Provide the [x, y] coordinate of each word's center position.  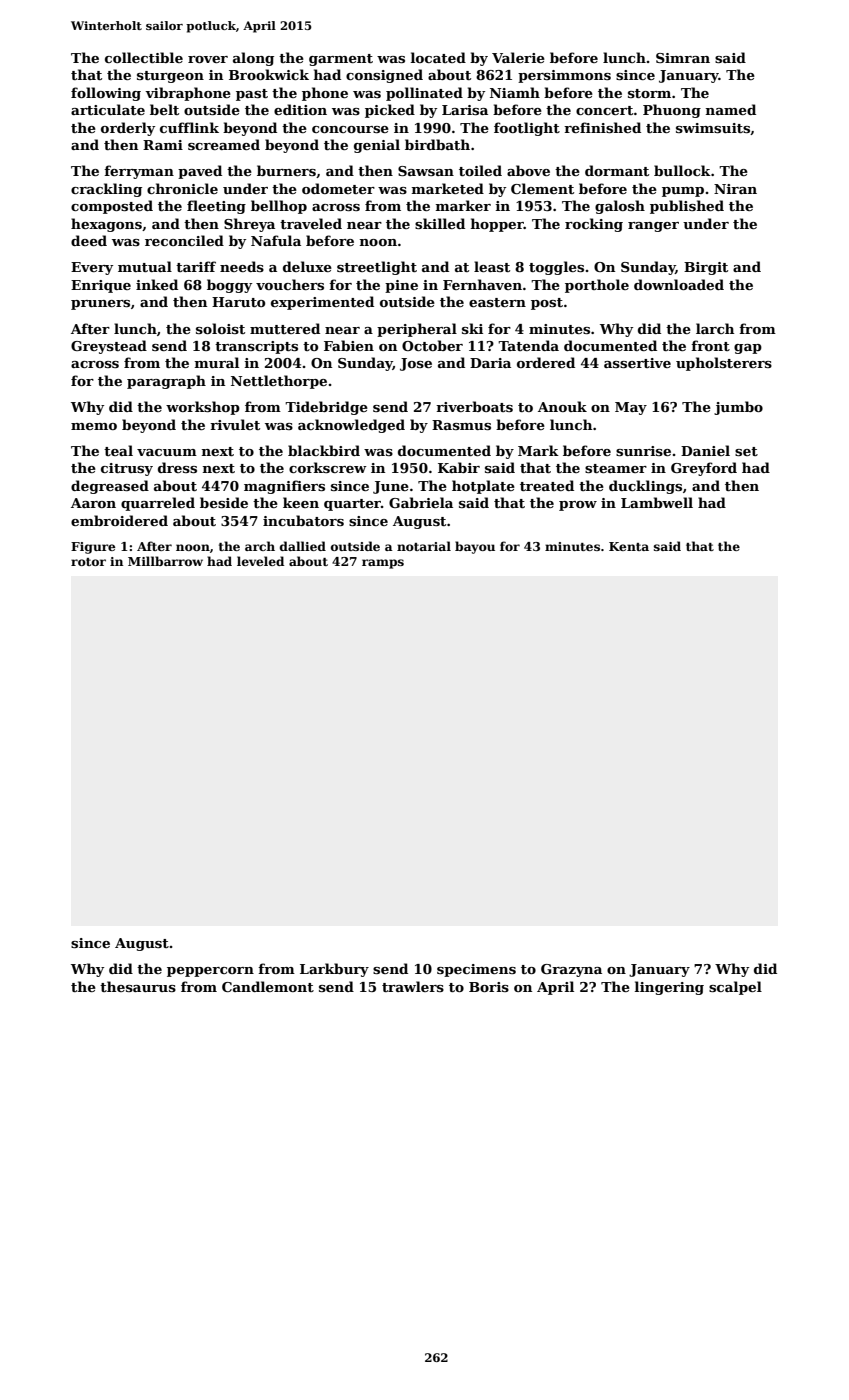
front [710, 345]
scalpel [735, 988]
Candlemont [268, 986]
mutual [145, 266]
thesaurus [138, 986]
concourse [350, 129]
